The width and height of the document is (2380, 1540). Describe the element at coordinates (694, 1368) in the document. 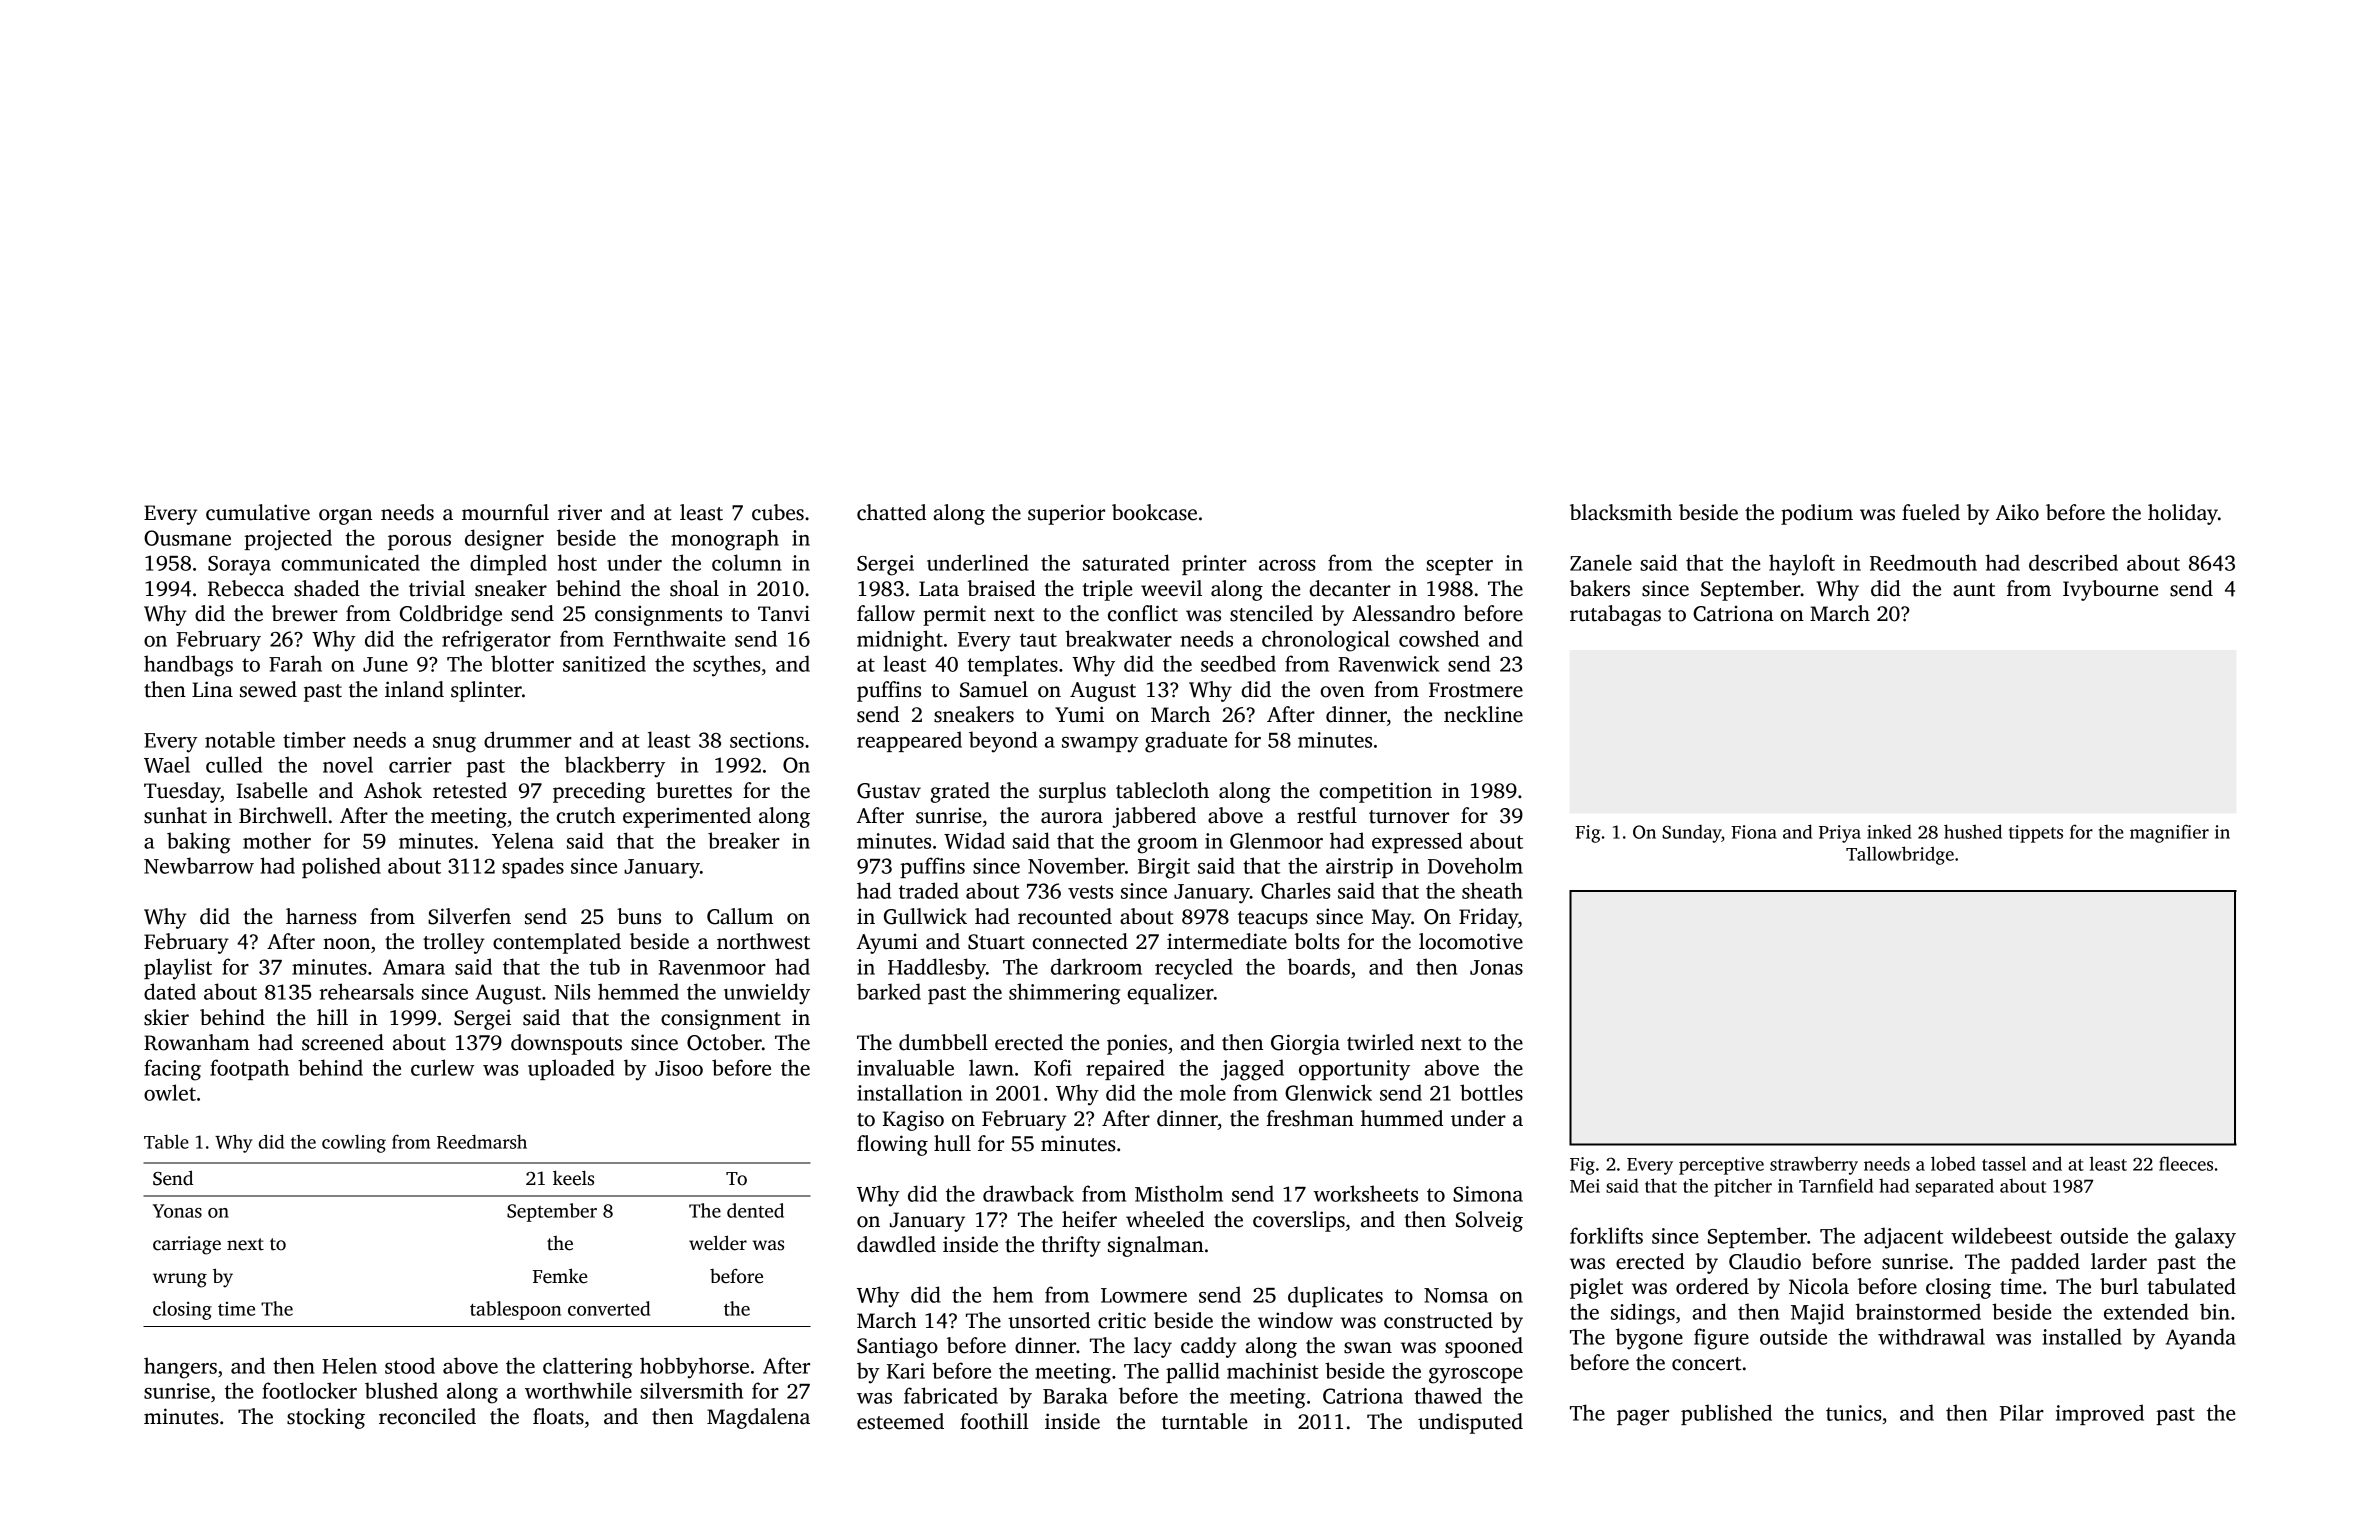

I see `hobbyhorse` at that location.
